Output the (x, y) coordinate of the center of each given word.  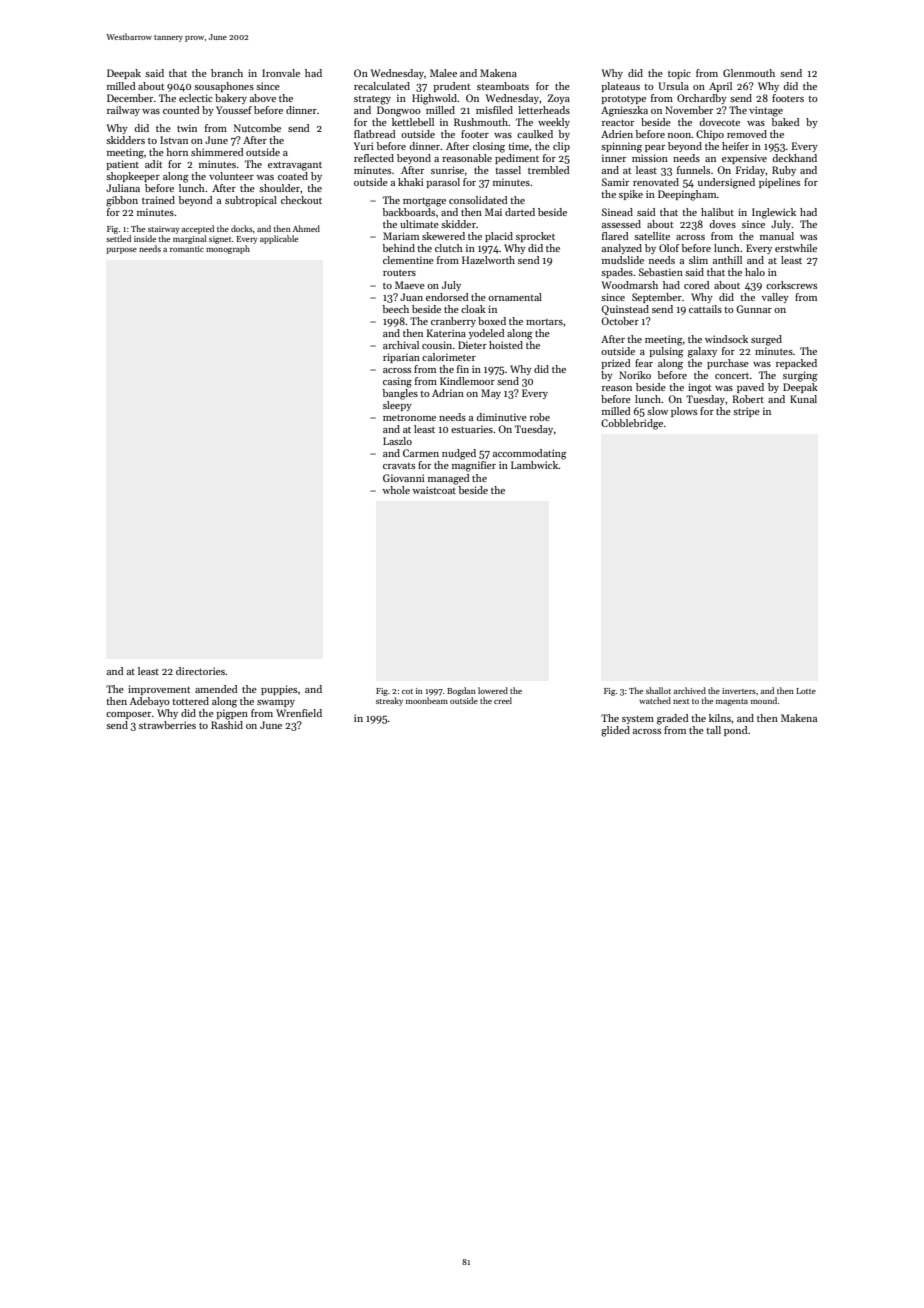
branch (227, 73)
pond (736, 731)
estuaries (472, 429)
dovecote (719, 122)
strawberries (167, 725)
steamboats (503, 86)
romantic (187, 249)
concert (732, 376)
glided (615, 731)
